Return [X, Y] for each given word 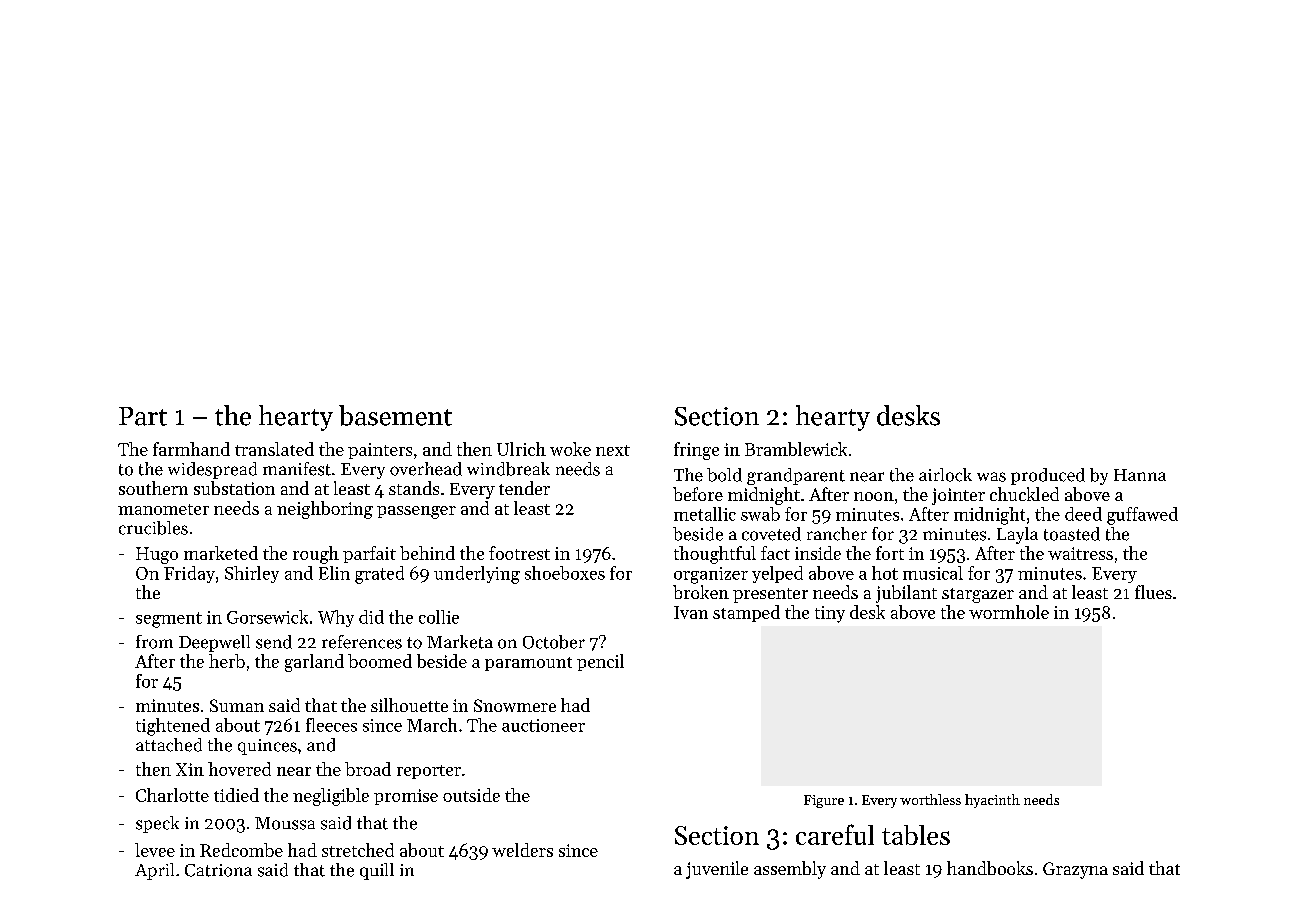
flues [1153, 592]
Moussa [285, 823]
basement [395, 415]
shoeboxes [565, 573]
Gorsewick [267, 617]
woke [570, 449]
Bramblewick [796, 449]
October [554, 642]
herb [227, 661]
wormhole [1009, 612]
